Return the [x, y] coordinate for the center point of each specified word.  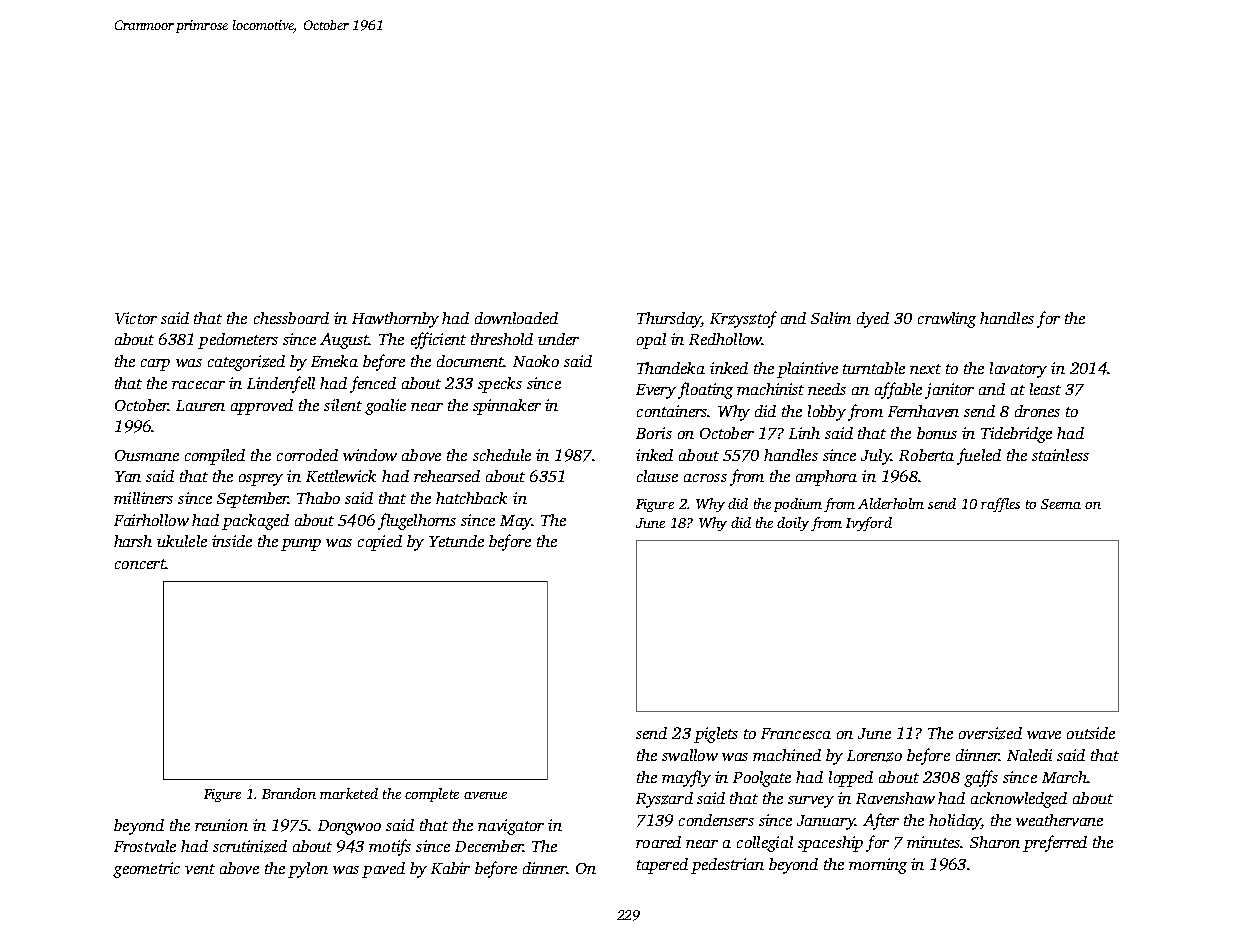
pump [301, 545]
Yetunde [456, 541]
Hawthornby [395, 320]
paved [383, 870]
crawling [947, 320]
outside [1091, 733]
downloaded [516, 318]
